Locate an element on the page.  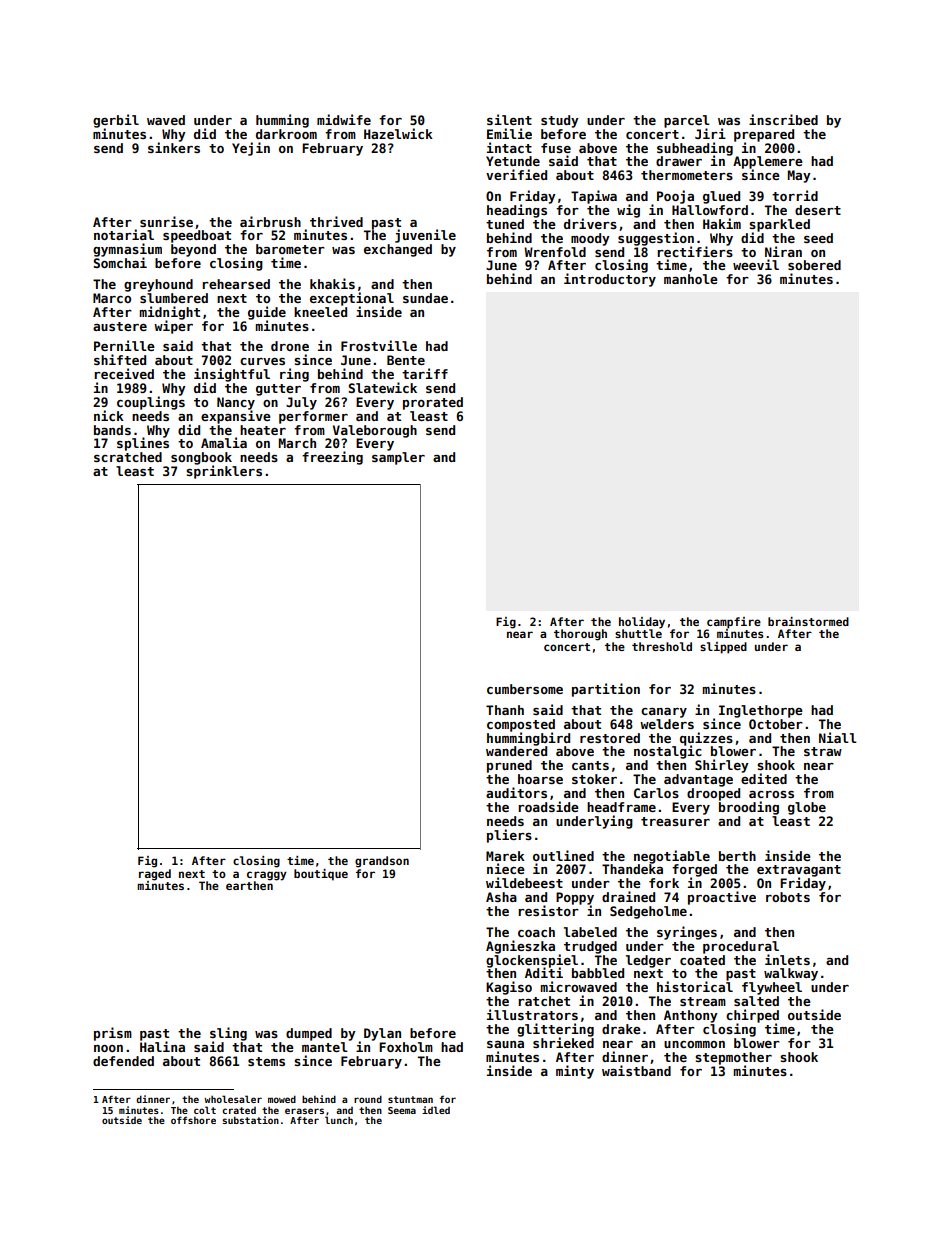
craggy is located at coordinates (267, 875).
